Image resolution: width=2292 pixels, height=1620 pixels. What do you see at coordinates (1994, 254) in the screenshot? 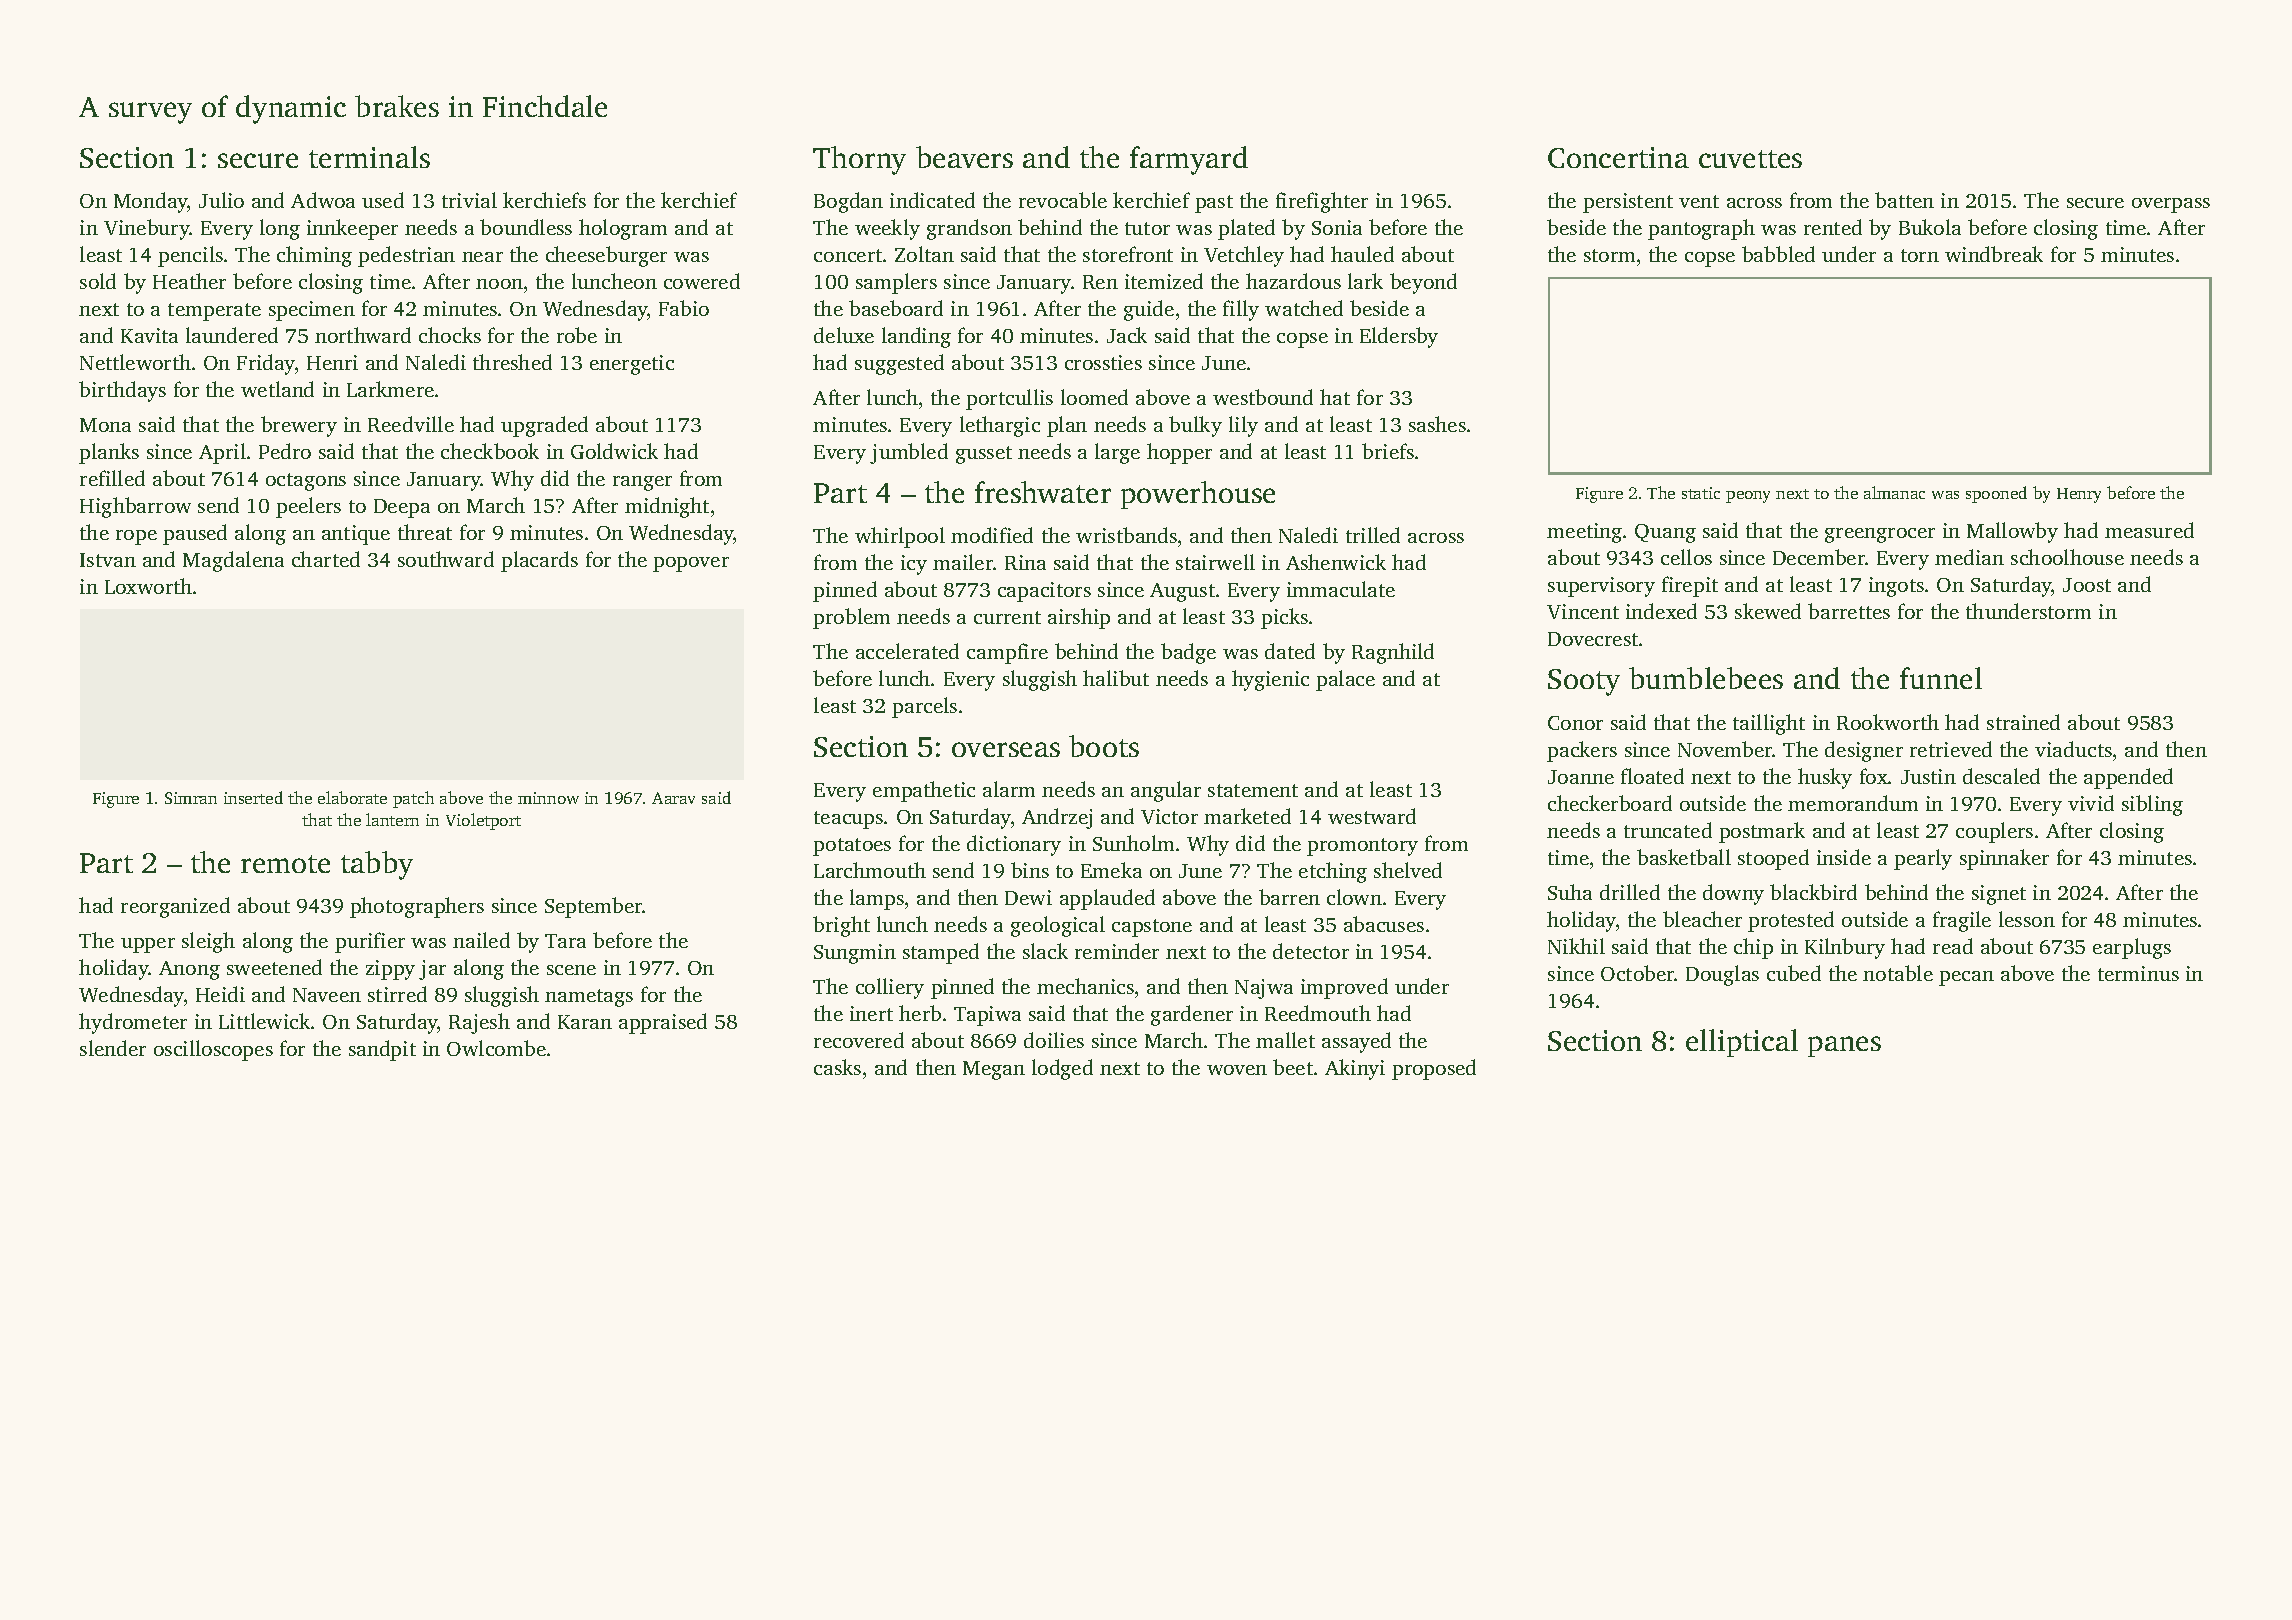
I see `windbreak` at bounding box center [1994, 254].
